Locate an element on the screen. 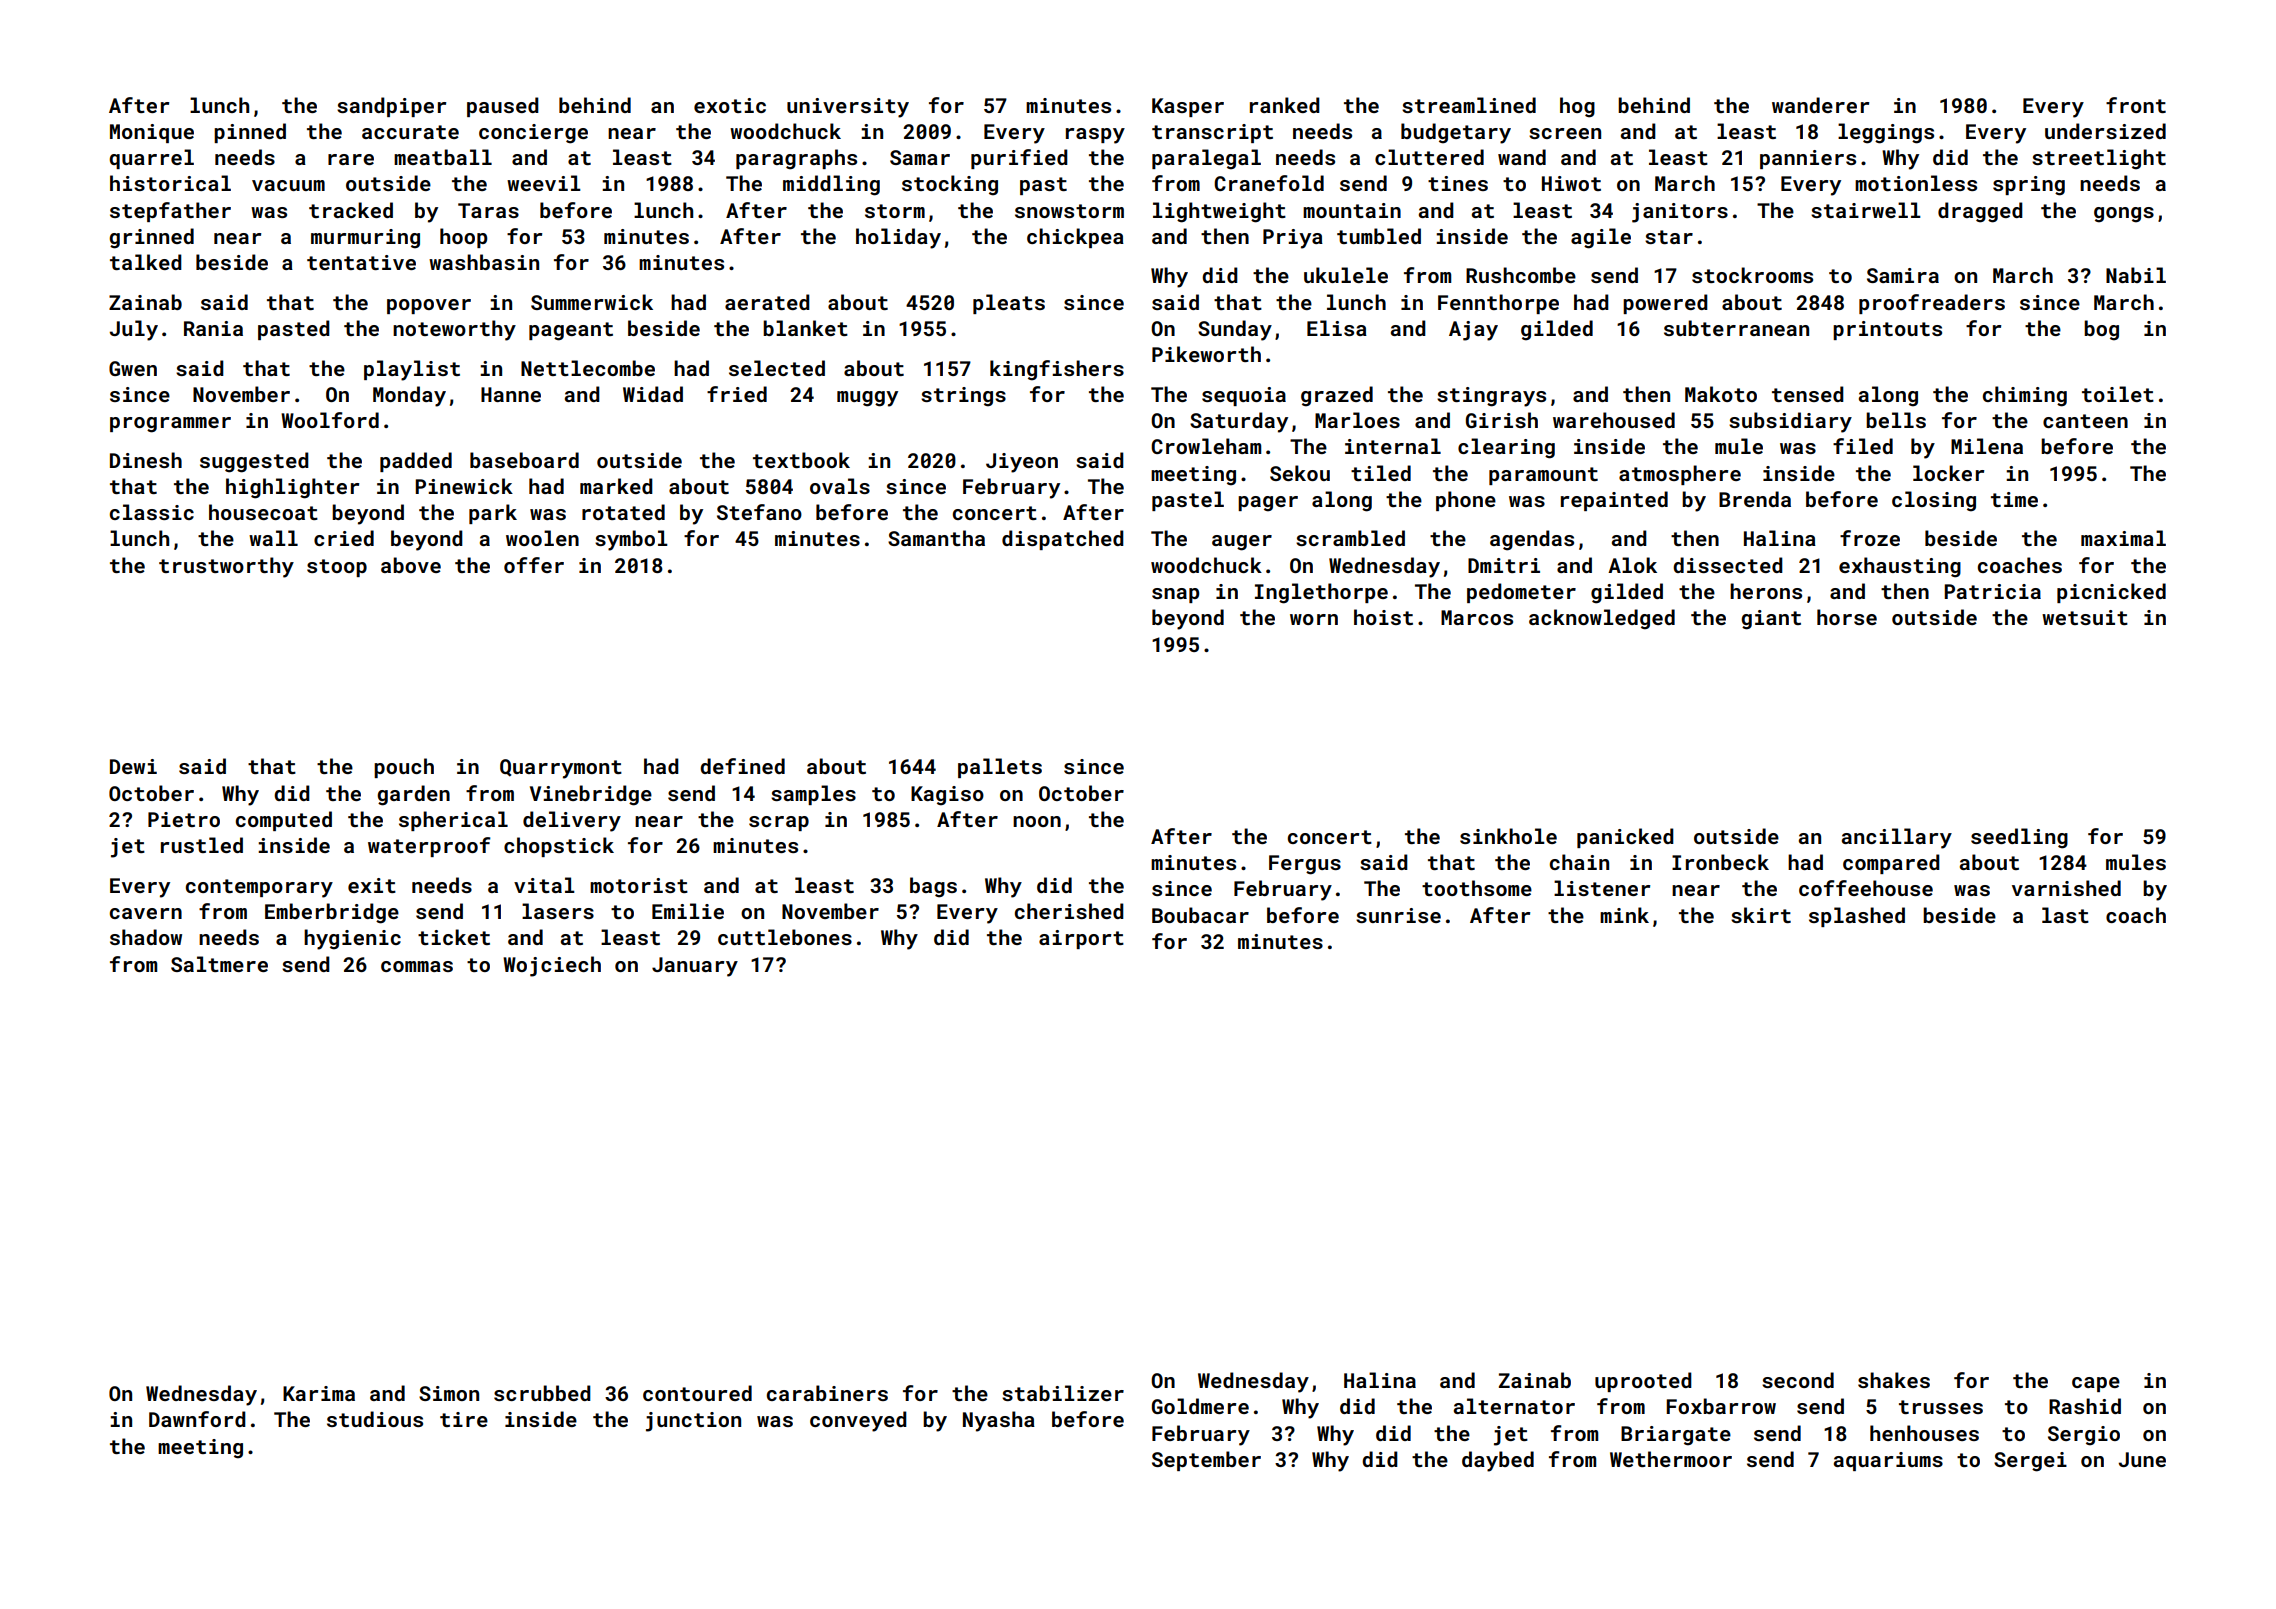 This screenshot has height=1609, width=2276. sinkhole is located at coordinates (1508, 836).
